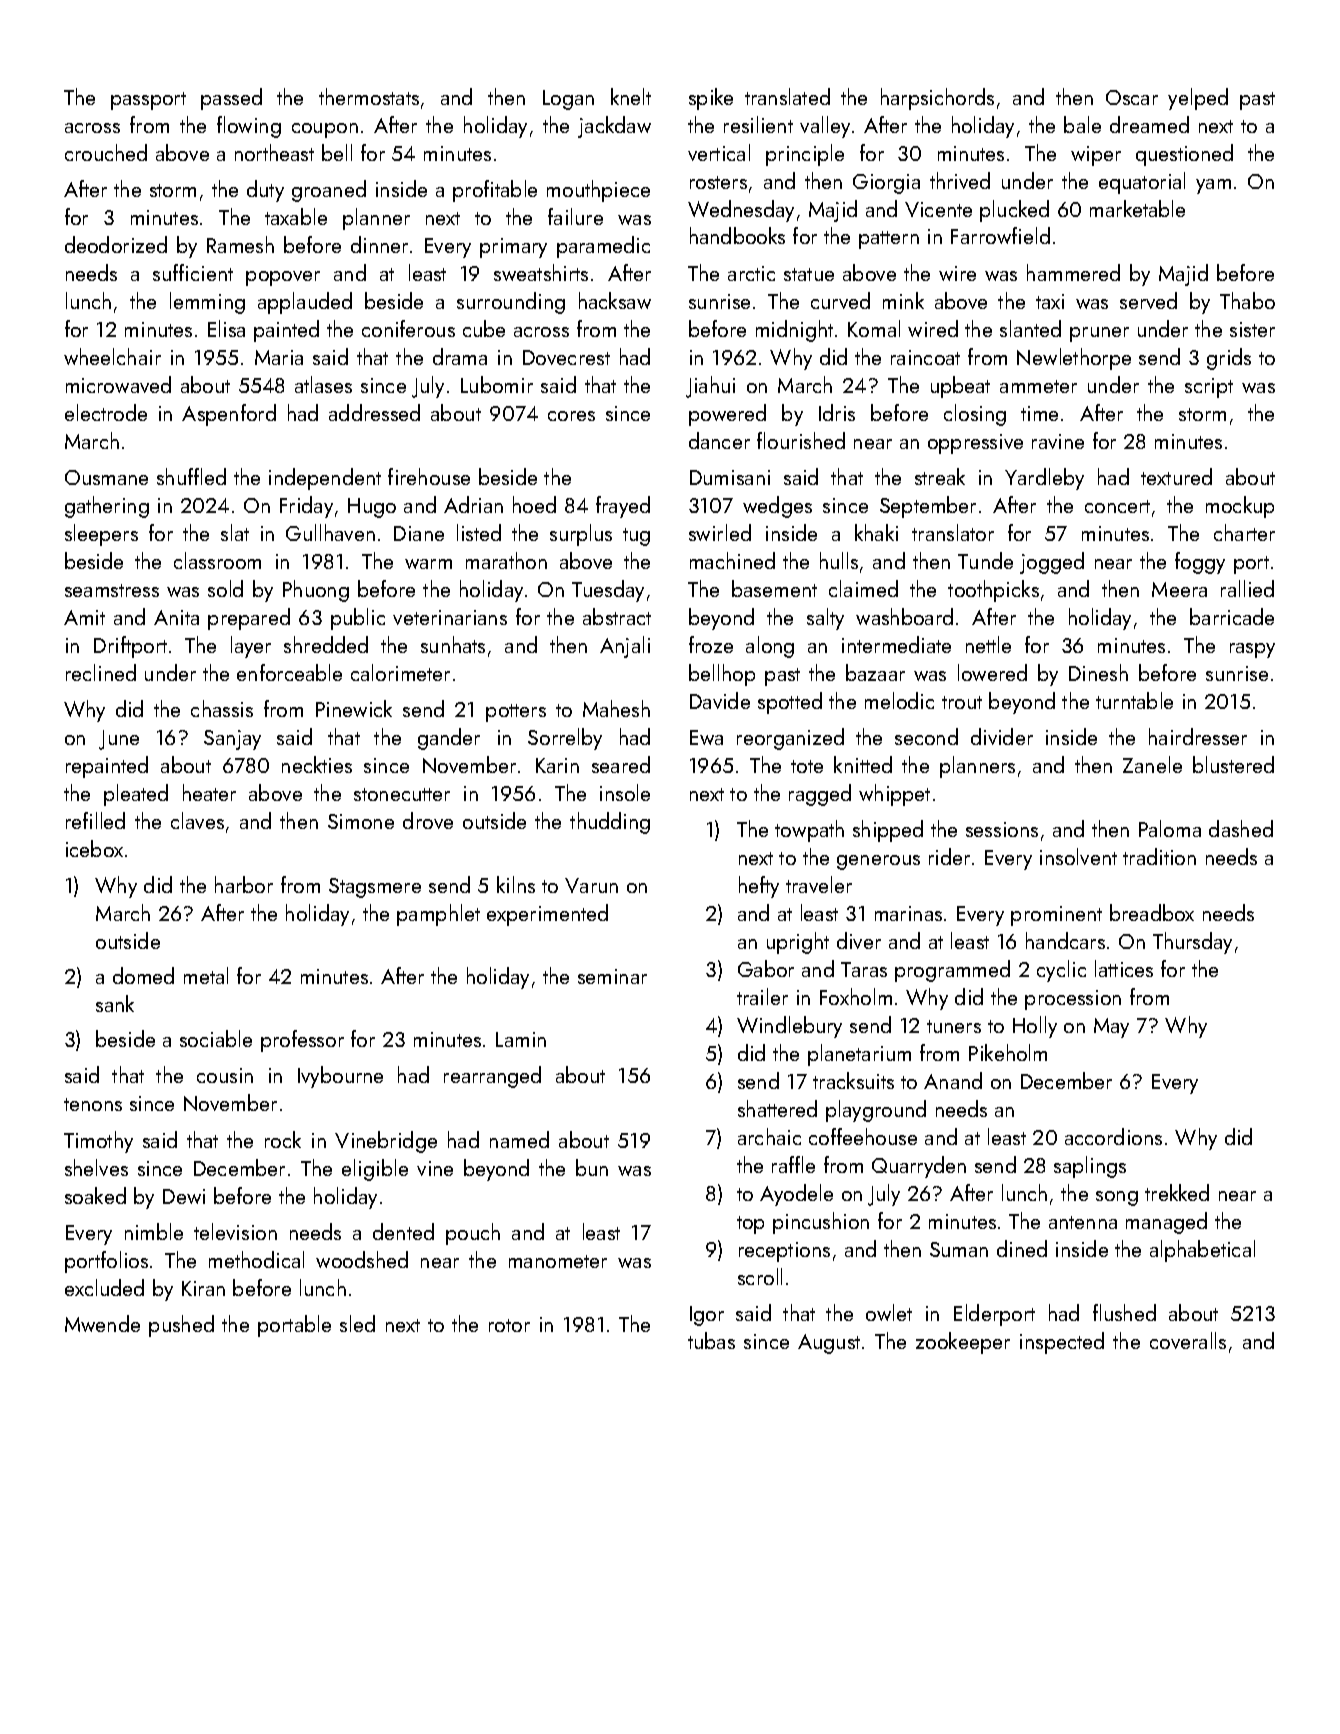  What do you see at coordinates (235, 1231) in the document?
I see `television` at bounding box center [235, 1231].
